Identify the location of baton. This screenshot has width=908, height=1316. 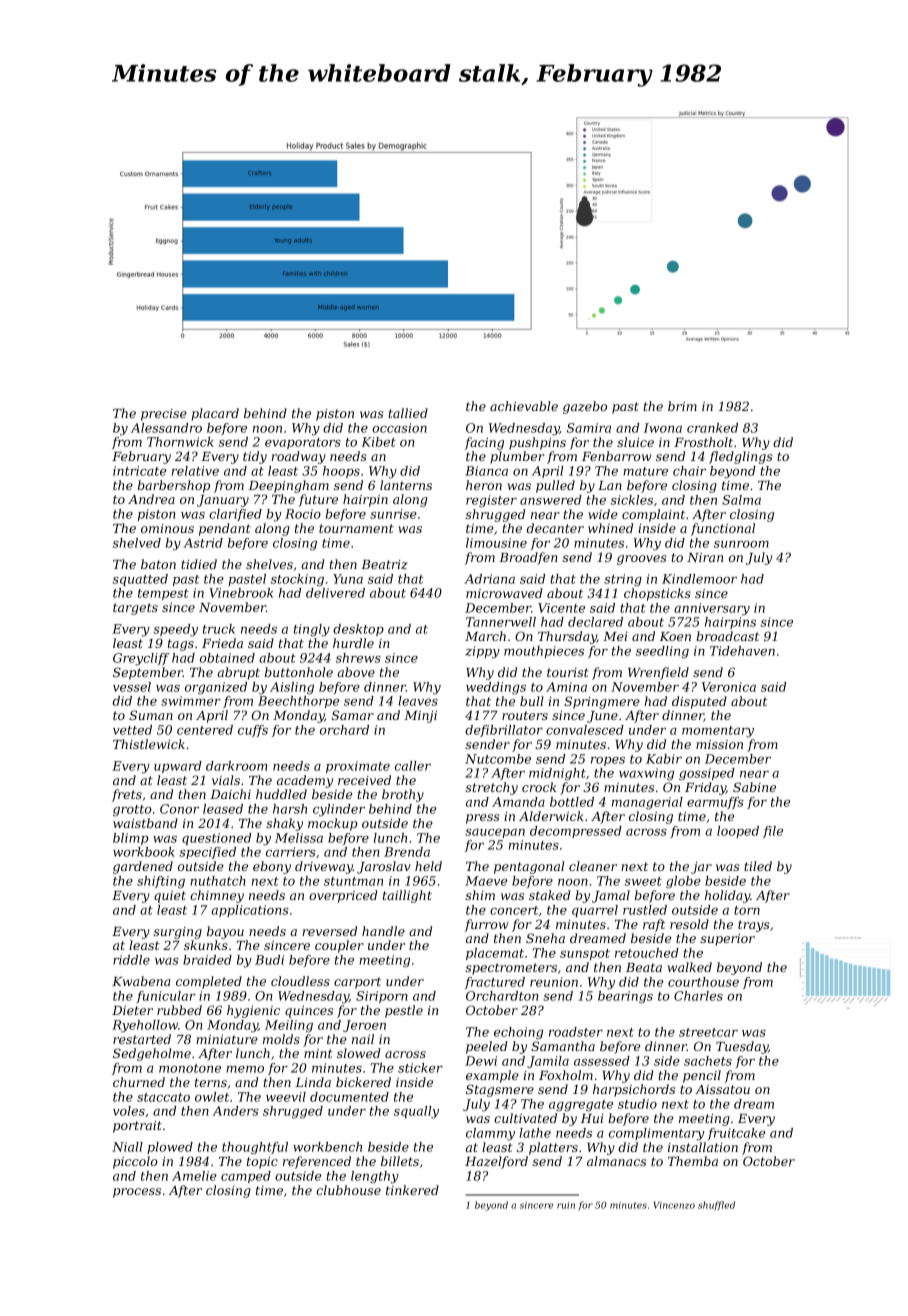
(158, 564).
